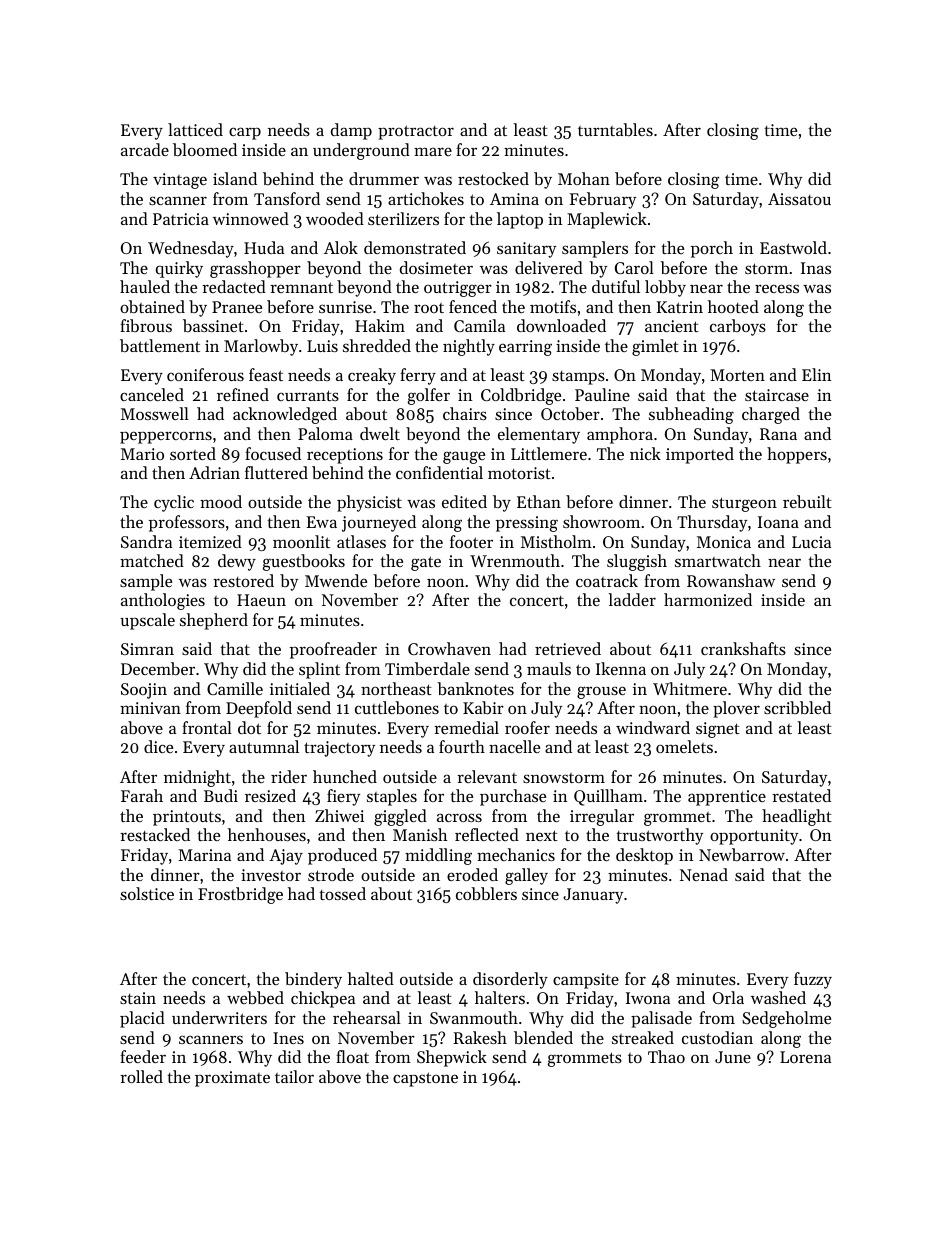 The height and width of the screenshot is (1233, 952). Describe the element at coordinates (433, 151) in the screenshot. I see `mare` at that location.
